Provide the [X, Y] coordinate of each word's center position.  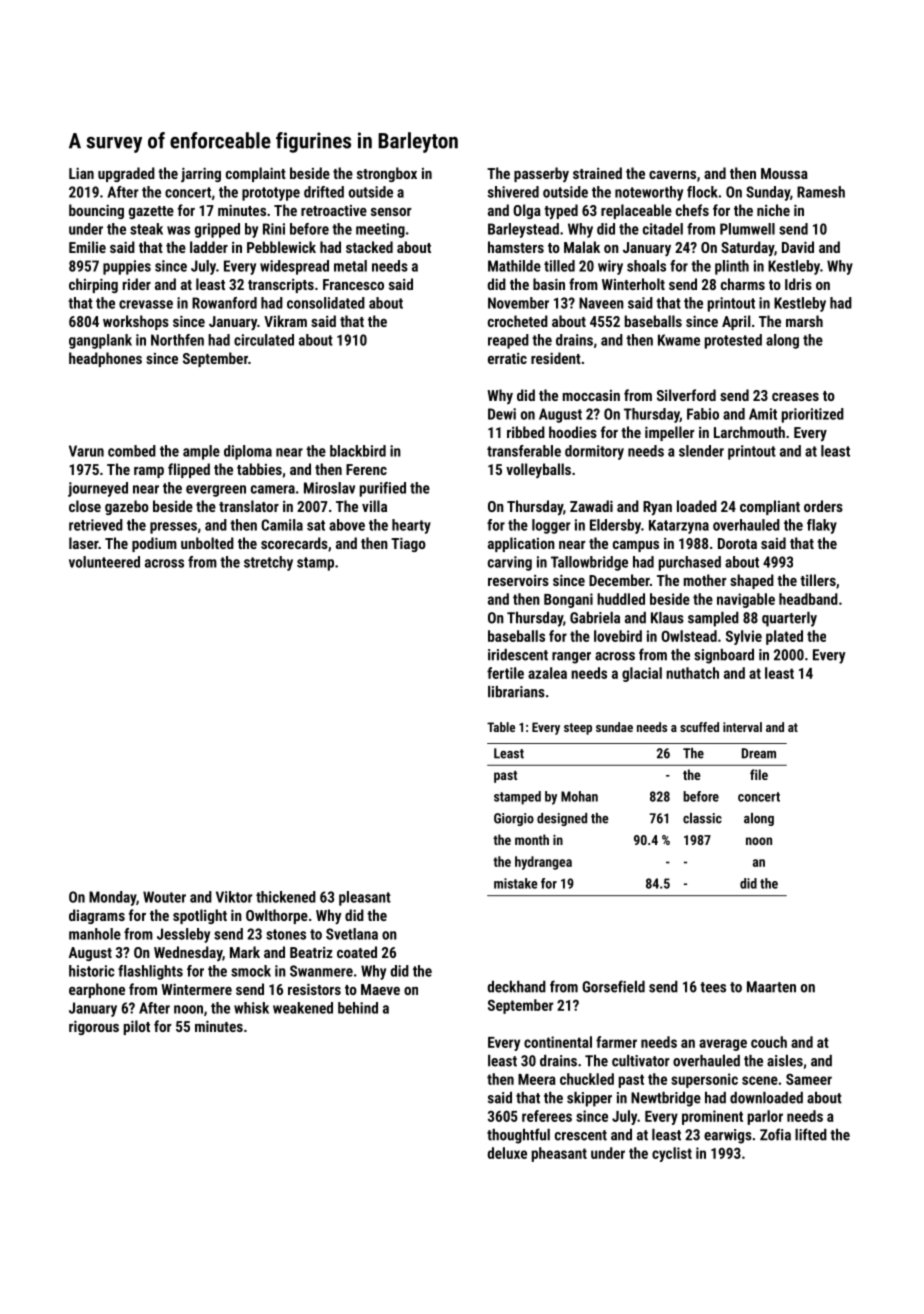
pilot [137, 1027]
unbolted [207, 543]
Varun [86, 451]
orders [823, 506]
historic [92, 971]
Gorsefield [613, 986]
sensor [391, 212]
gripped [217, 230]
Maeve [380, 989]
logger [551, 526]
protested [733, 341]
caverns [672, 175]
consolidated [326, 303]
